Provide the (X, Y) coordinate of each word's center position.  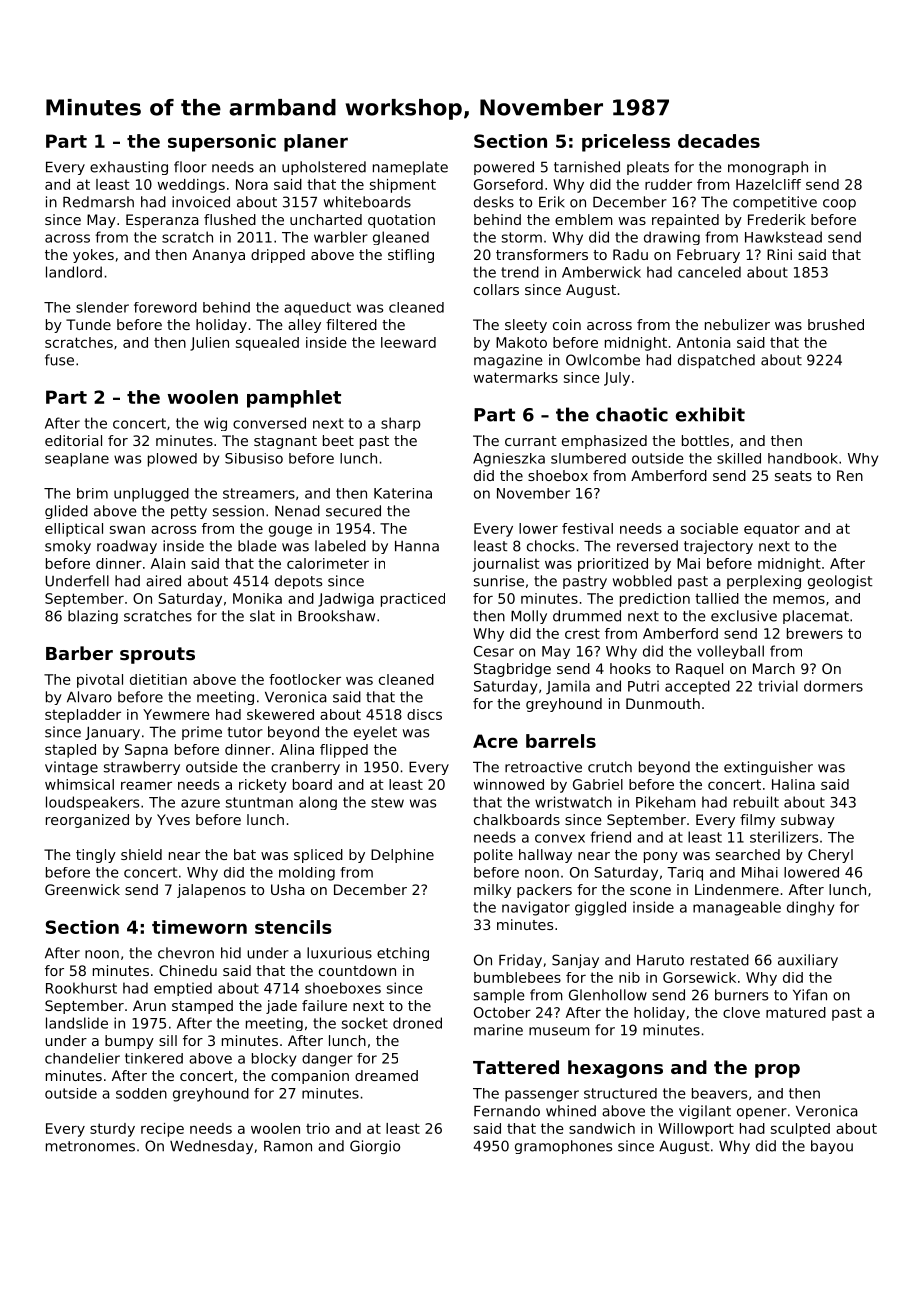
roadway (127, 547)
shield (141, 854)
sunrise (499, 581)
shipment (403, 186)
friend (610, 837)
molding (307, 874)
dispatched (716, 361)
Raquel (699, 670)
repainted (685, 221)
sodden (141, 1093)
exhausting (129, 168)
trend (520, 272)
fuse (59, 360)
